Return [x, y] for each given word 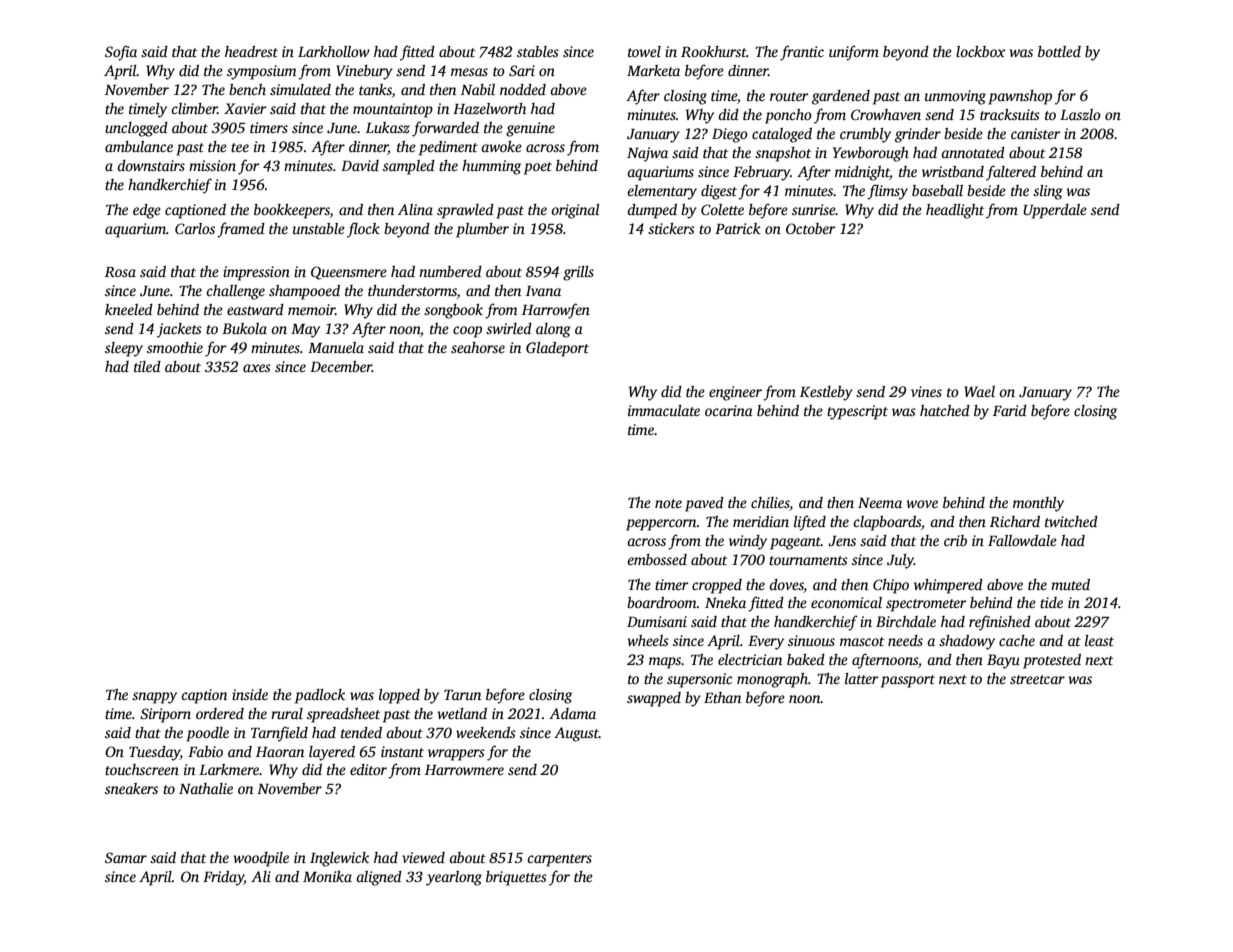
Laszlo [1080, 114]
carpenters [559, 860]
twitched [1071, 521]
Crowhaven [886, 114]
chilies [770, 504]
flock [363, 230]
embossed [657, 559]
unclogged [136, 129]
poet [538, 168]
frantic [802, 53]
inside [250, 694]
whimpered [948, 586]
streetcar [1037, 679]
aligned [379, 878]
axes [257, 368]
